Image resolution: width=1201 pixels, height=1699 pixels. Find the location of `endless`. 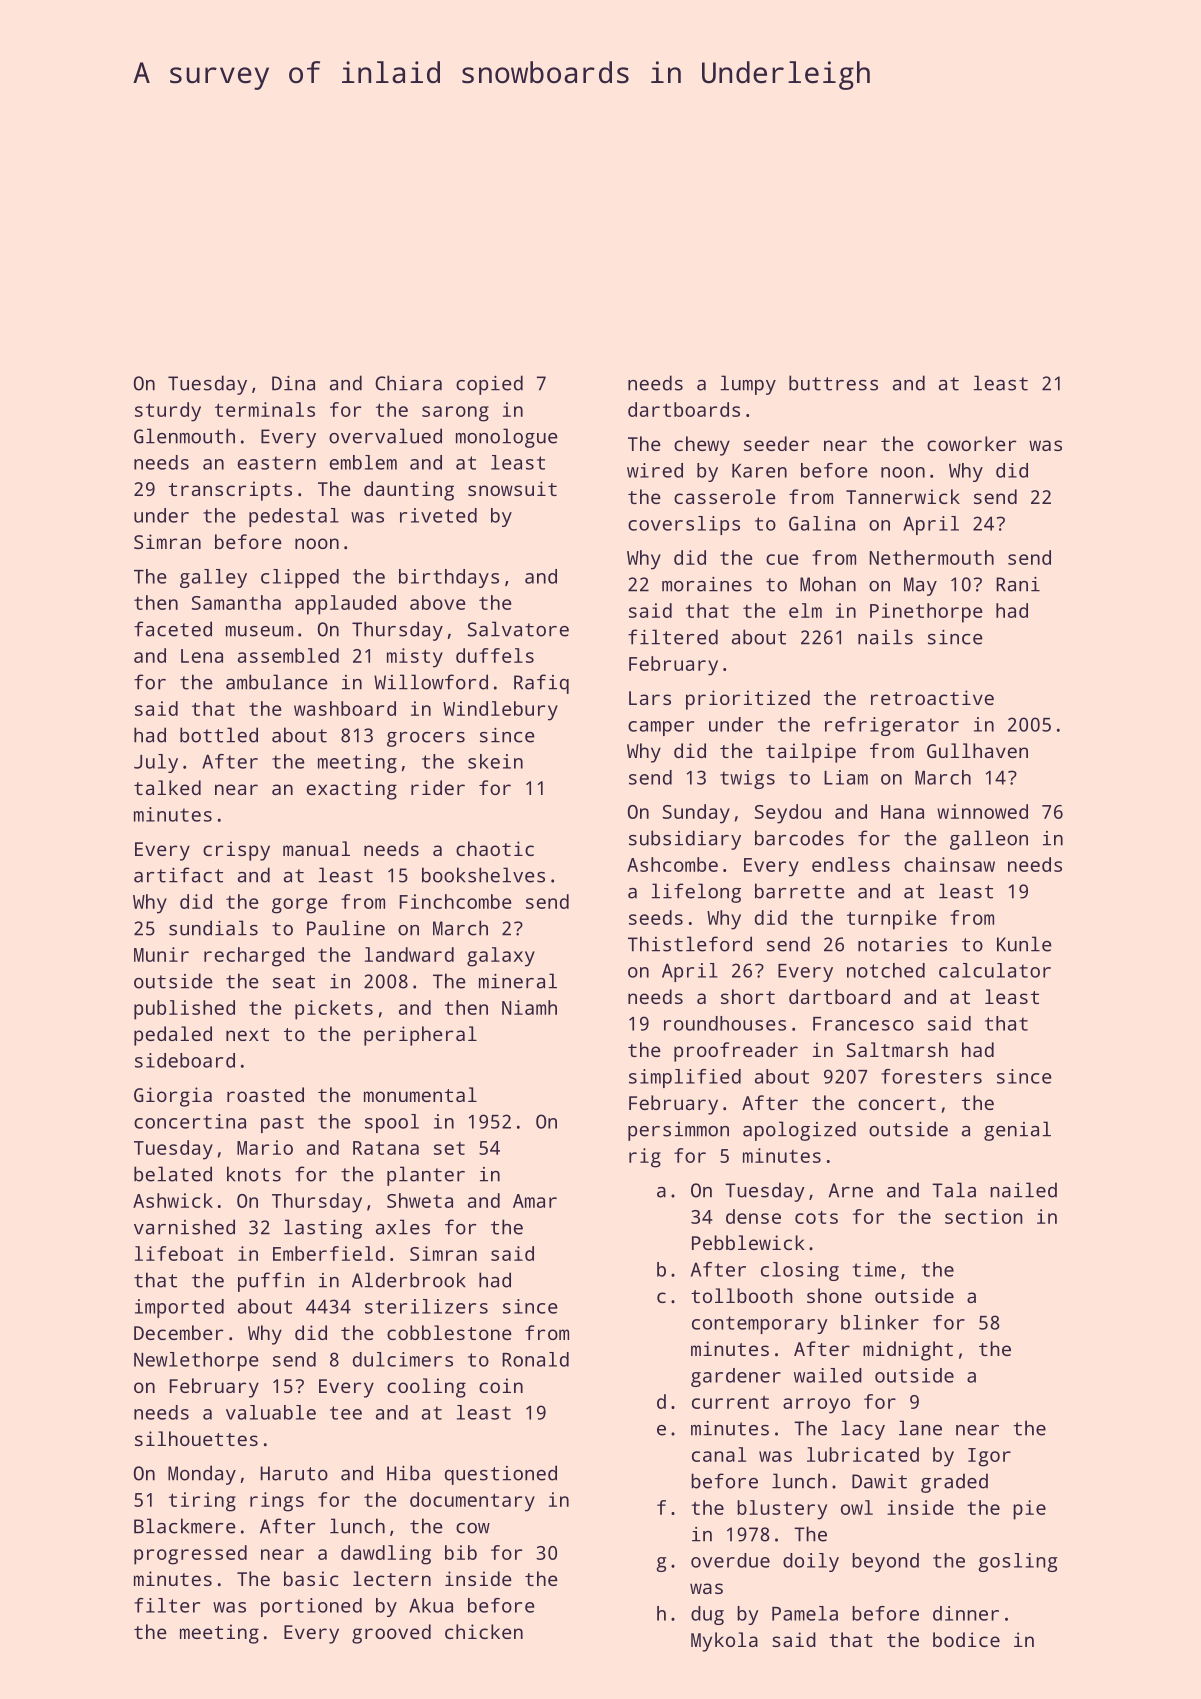

endless is located at coordinates (851, 864).
